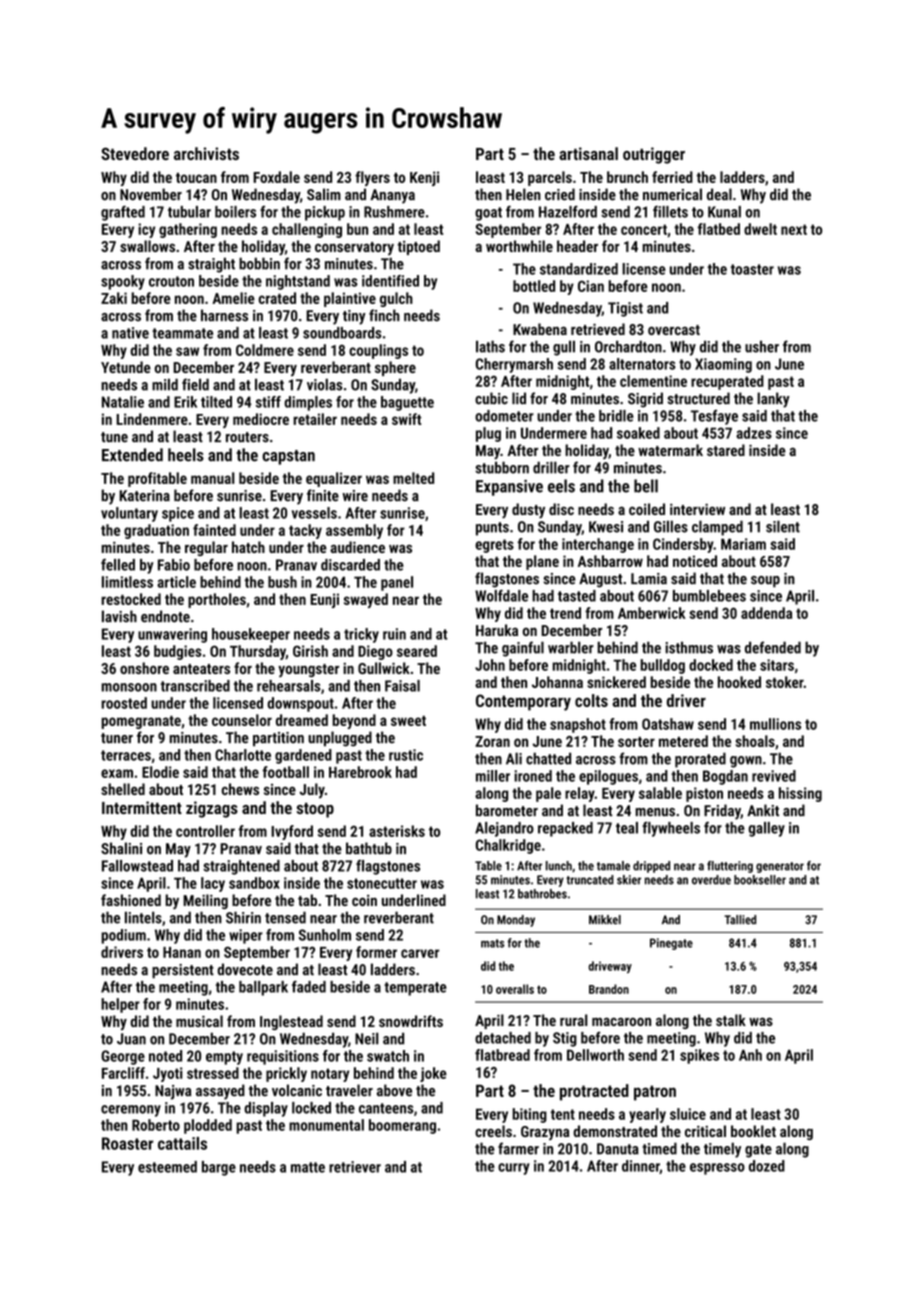 The height and width of the image is (1314, 924). What do you see at coordinates (265, 350) in the image?
I see `Coldmere` at bounding box center [265, 350].
